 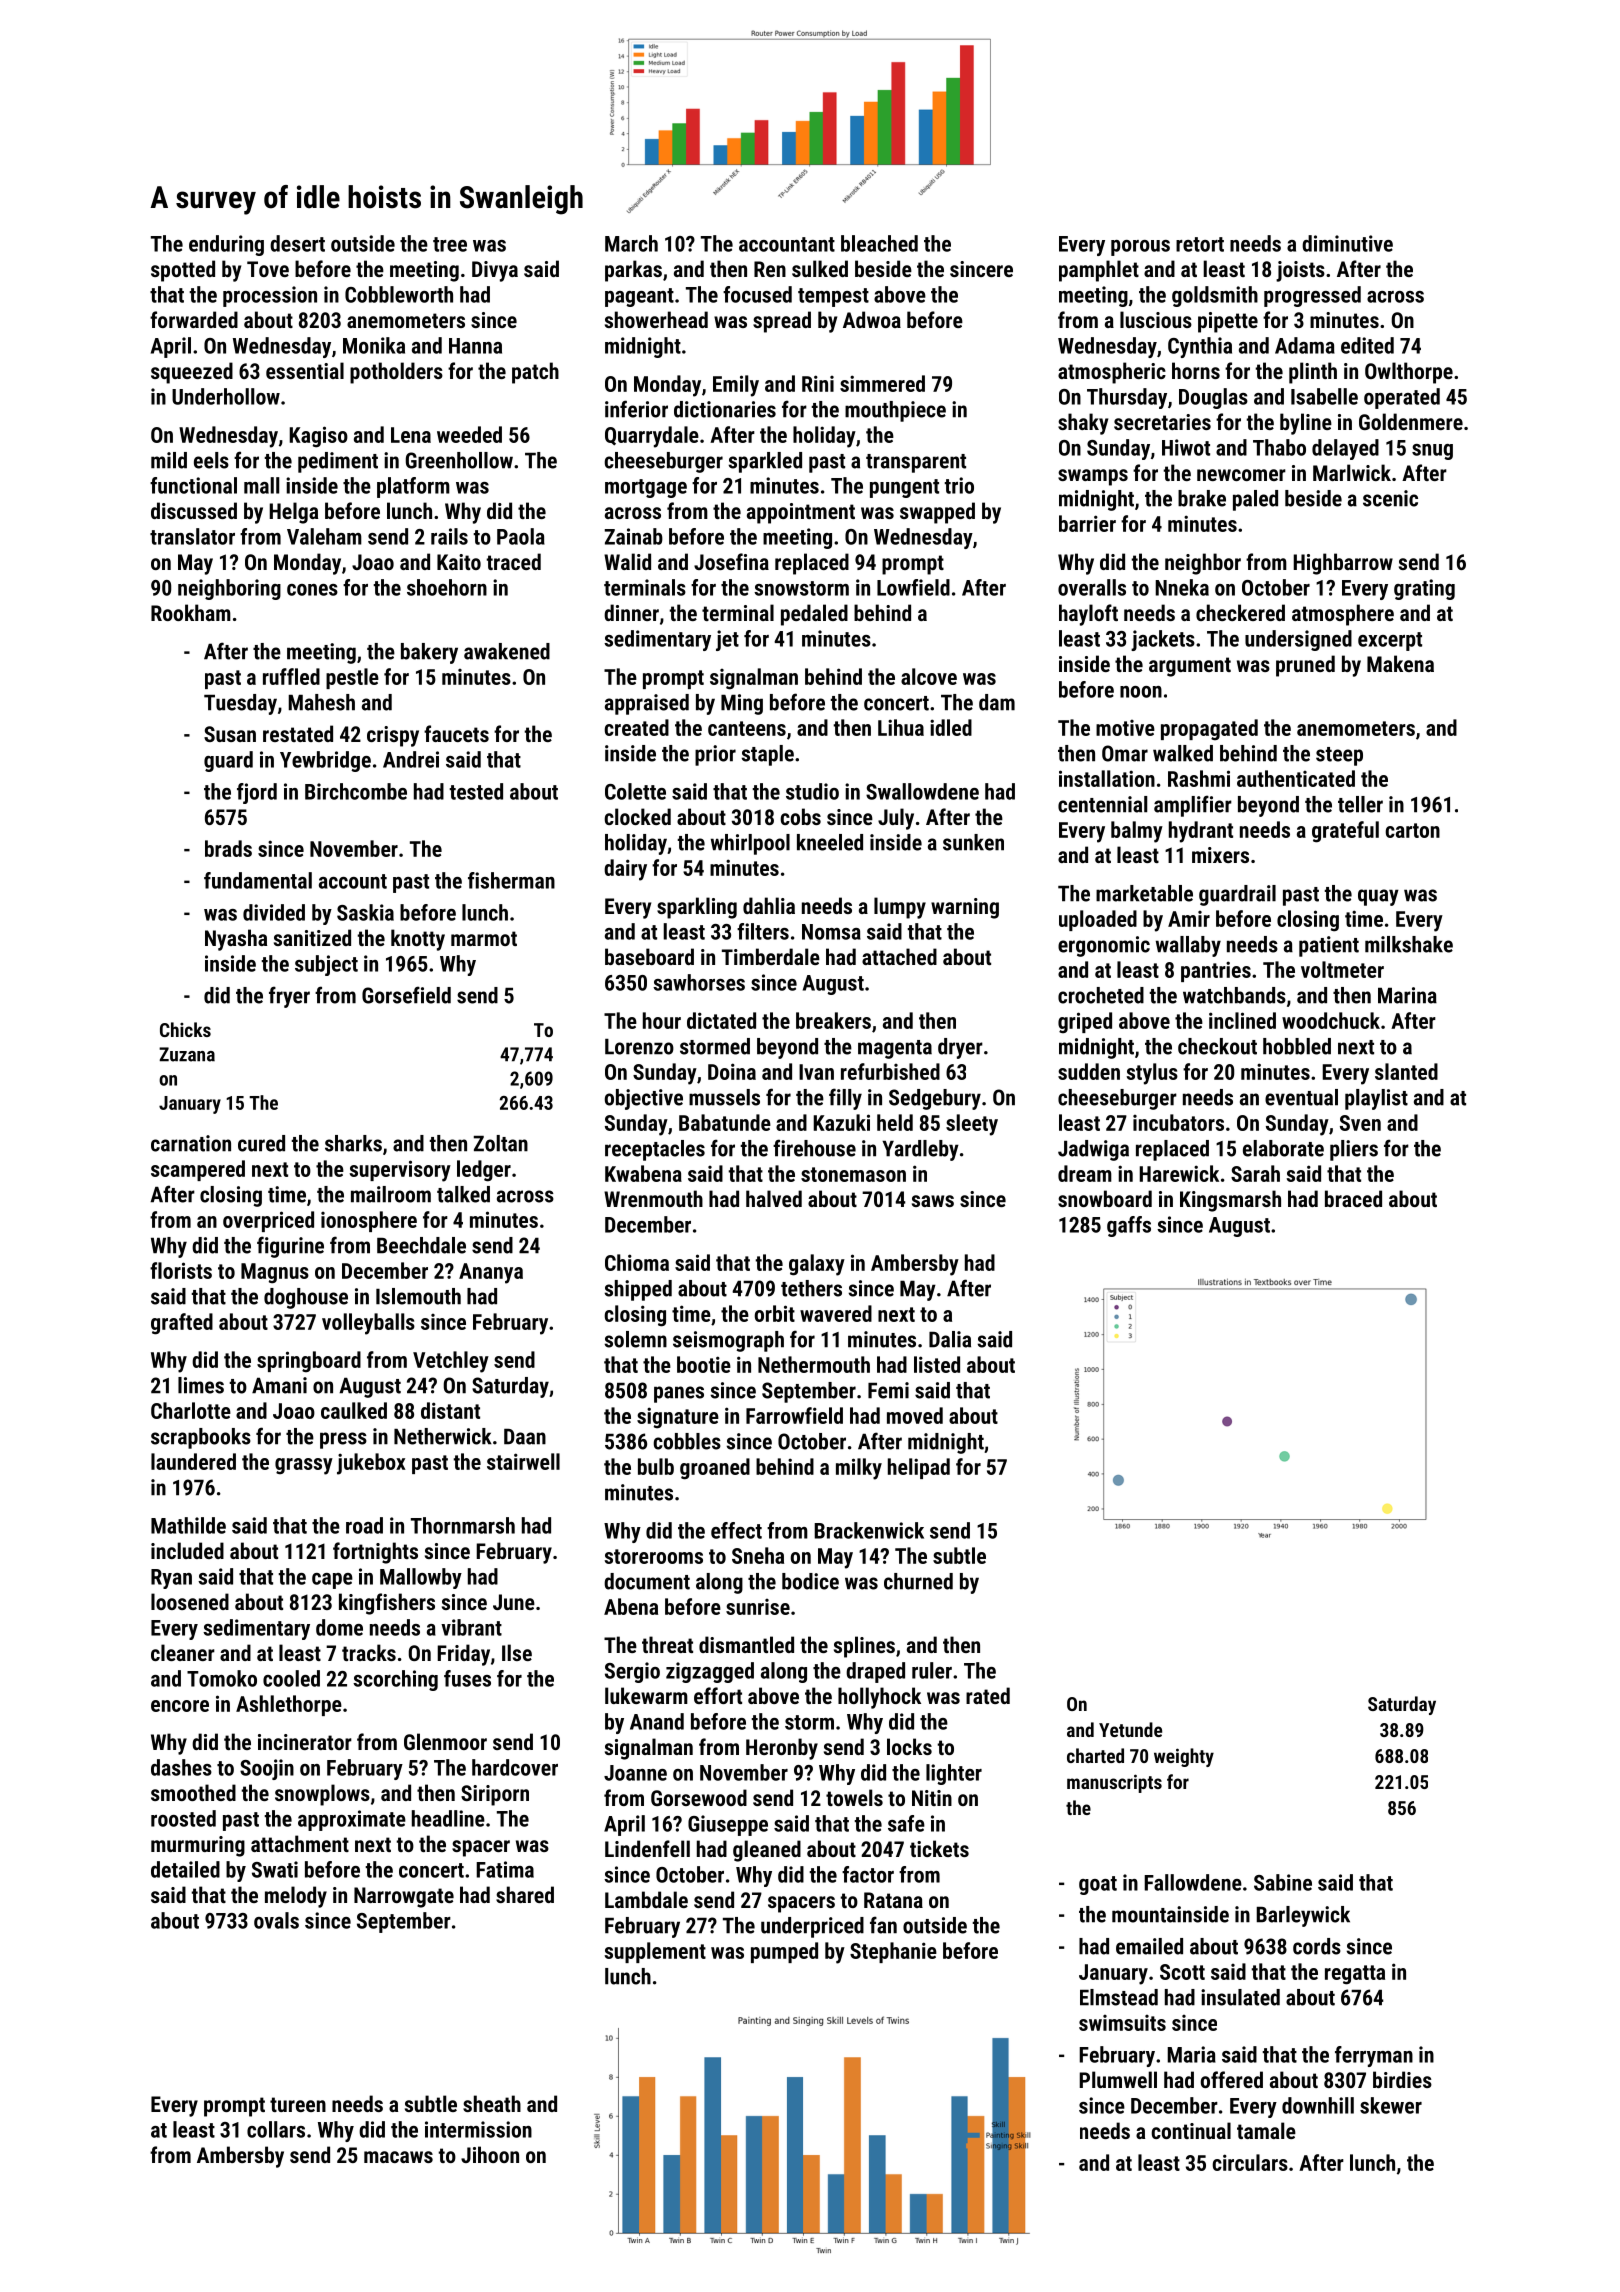 I want to click on Yetunde, so click(x=1130, y=1729).
